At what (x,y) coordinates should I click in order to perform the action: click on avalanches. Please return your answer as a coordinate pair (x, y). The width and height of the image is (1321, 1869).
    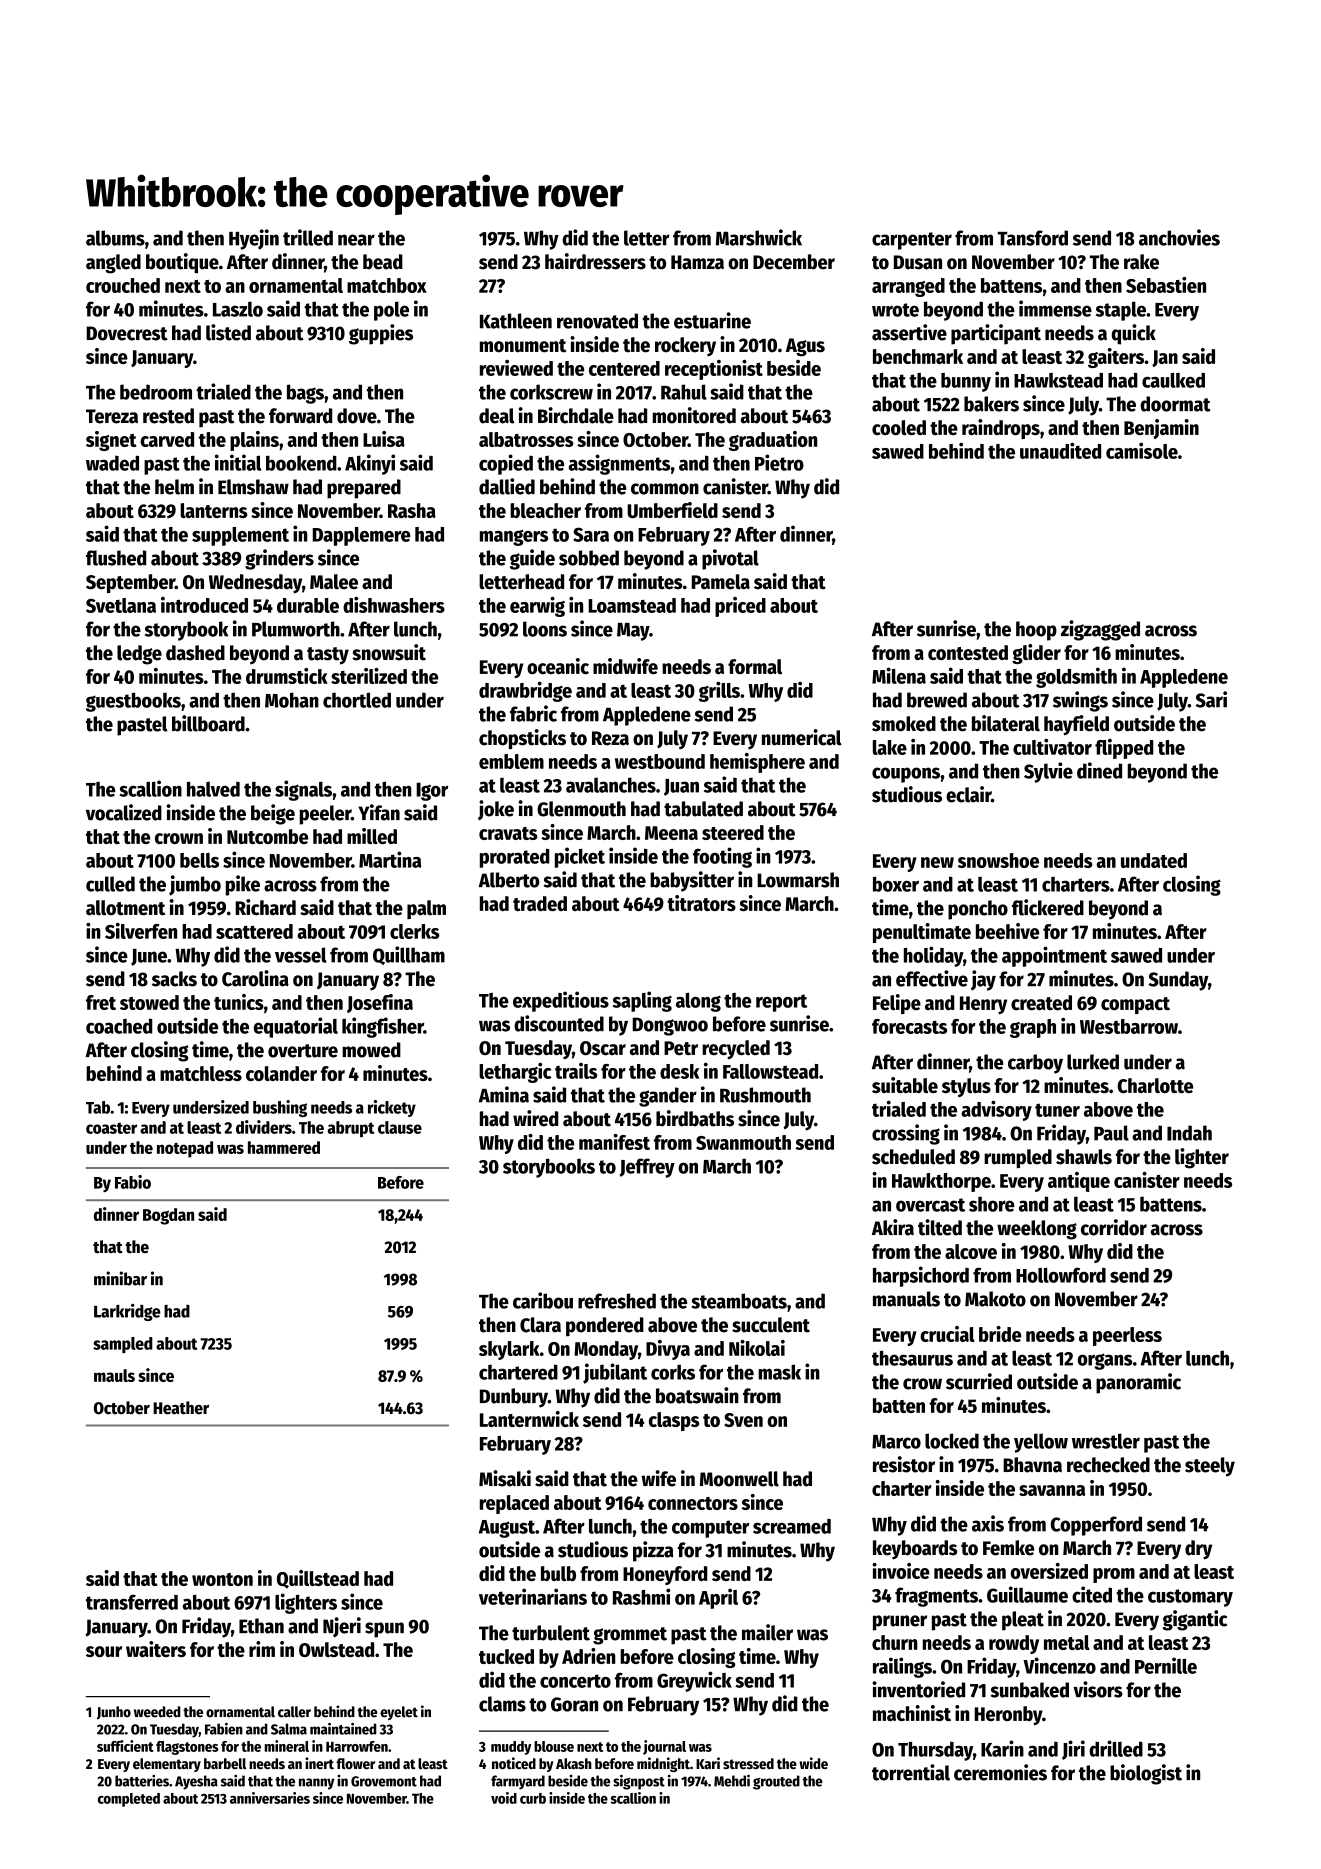
    Looking at the image, I should click on (611, 785).
